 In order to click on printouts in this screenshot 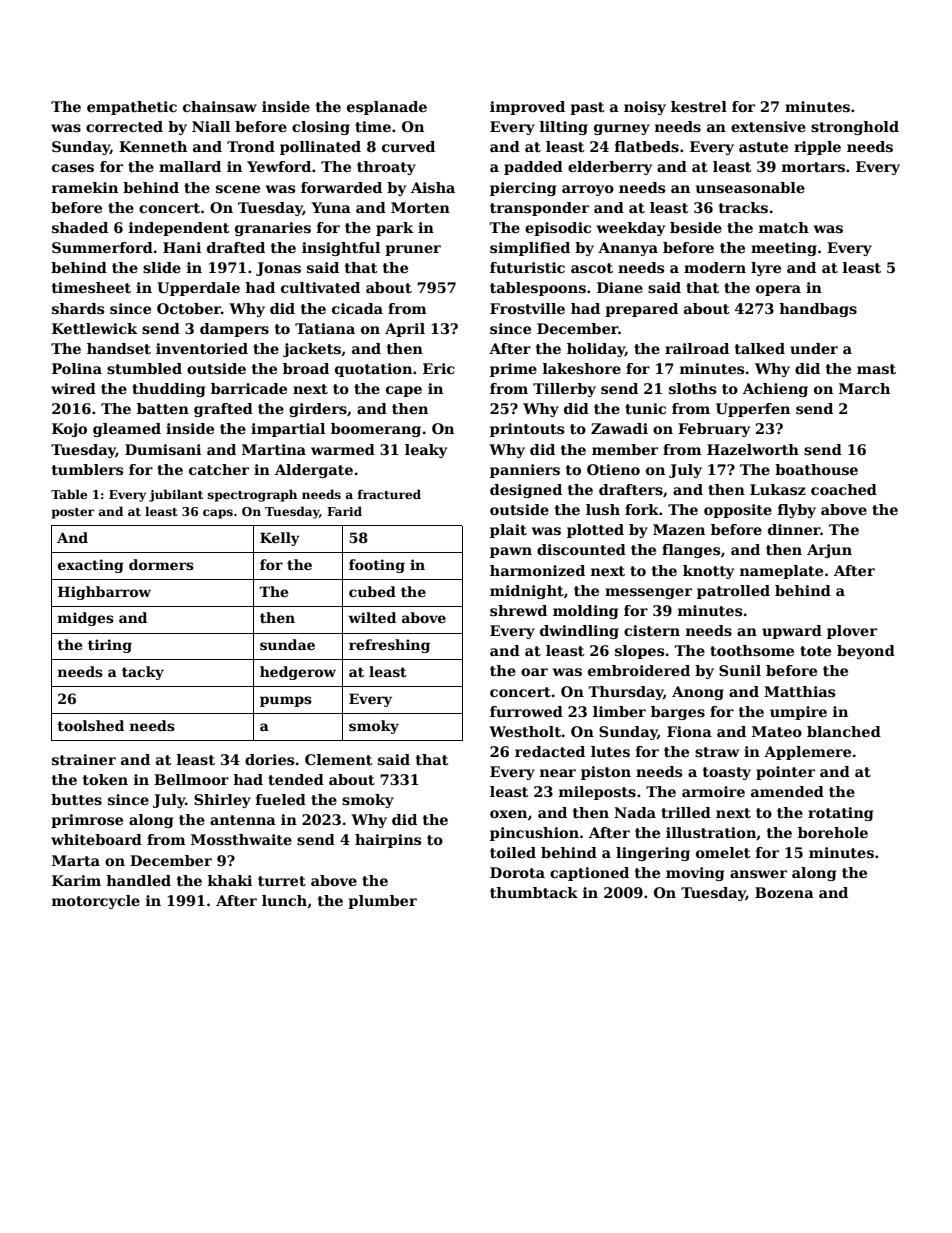, I will do `click(527, 430)`.
